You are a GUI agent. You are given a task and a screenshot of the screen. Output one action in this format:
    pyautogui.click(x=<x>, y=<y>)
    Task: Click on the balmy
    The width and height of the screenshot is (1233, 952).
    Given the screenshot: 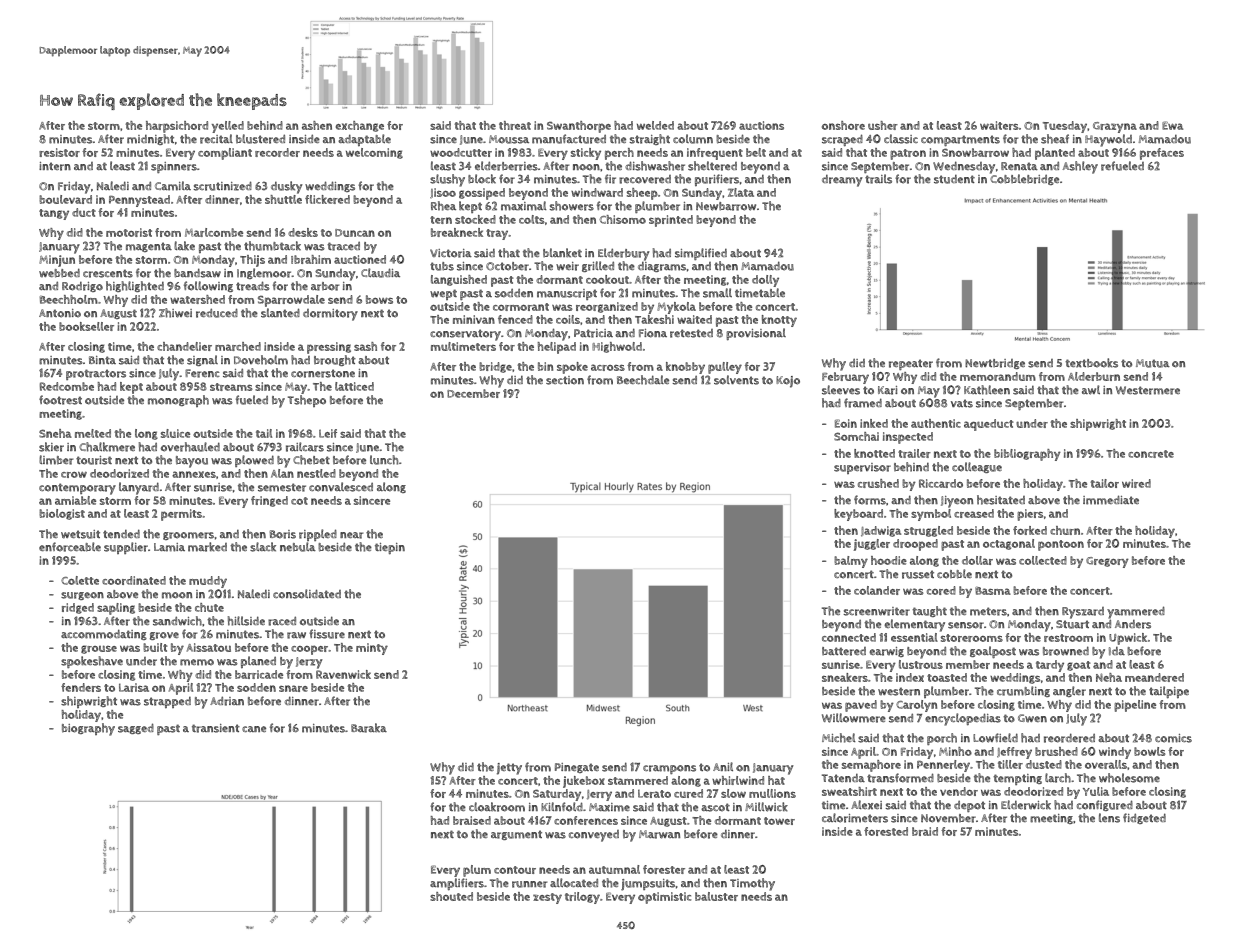 What is the action you would take?
    pyautogui.click(x=851, y=562)
